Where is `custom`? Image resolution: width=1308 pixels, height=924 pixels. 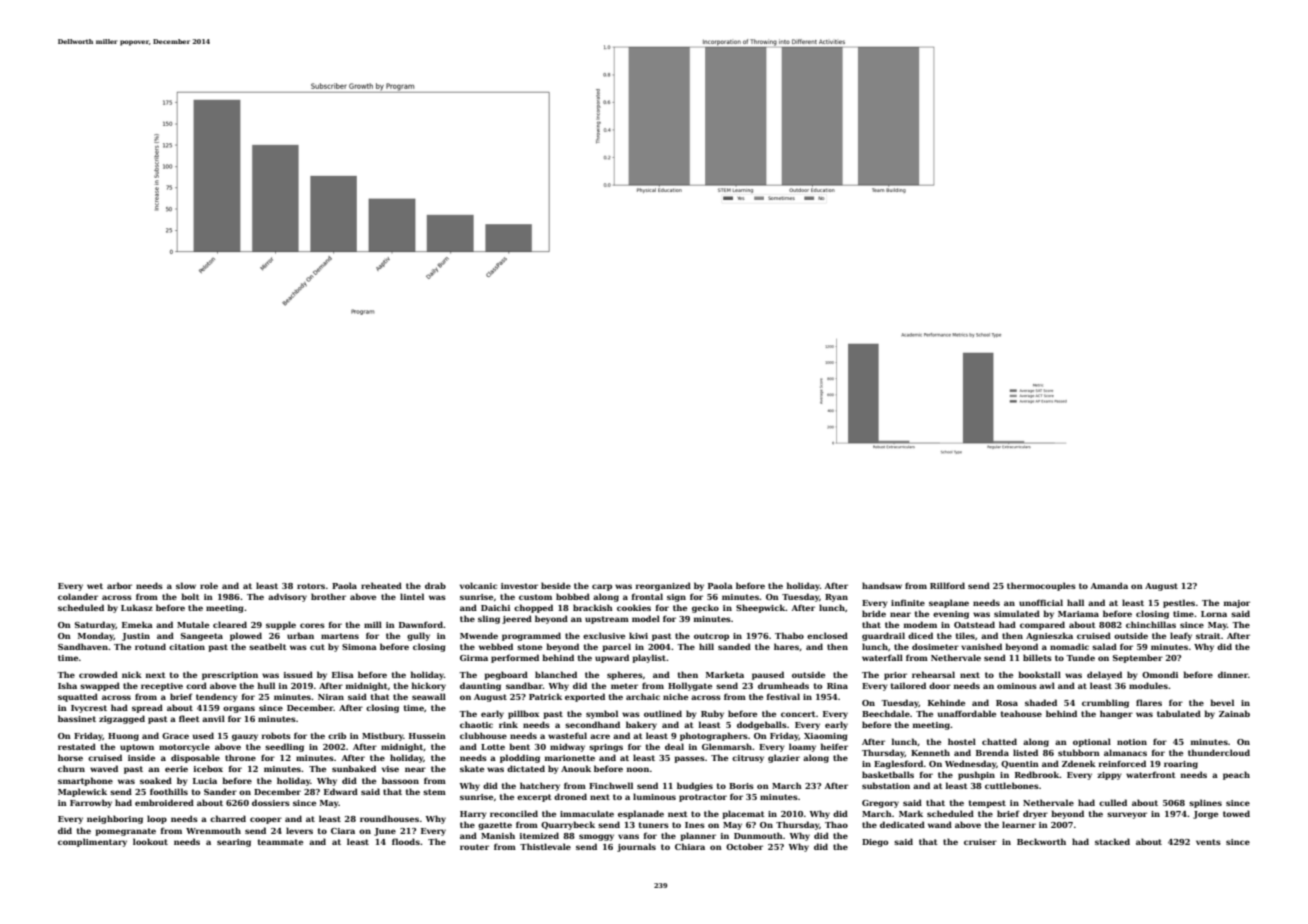
custom is located at coordinates (535, 597).
